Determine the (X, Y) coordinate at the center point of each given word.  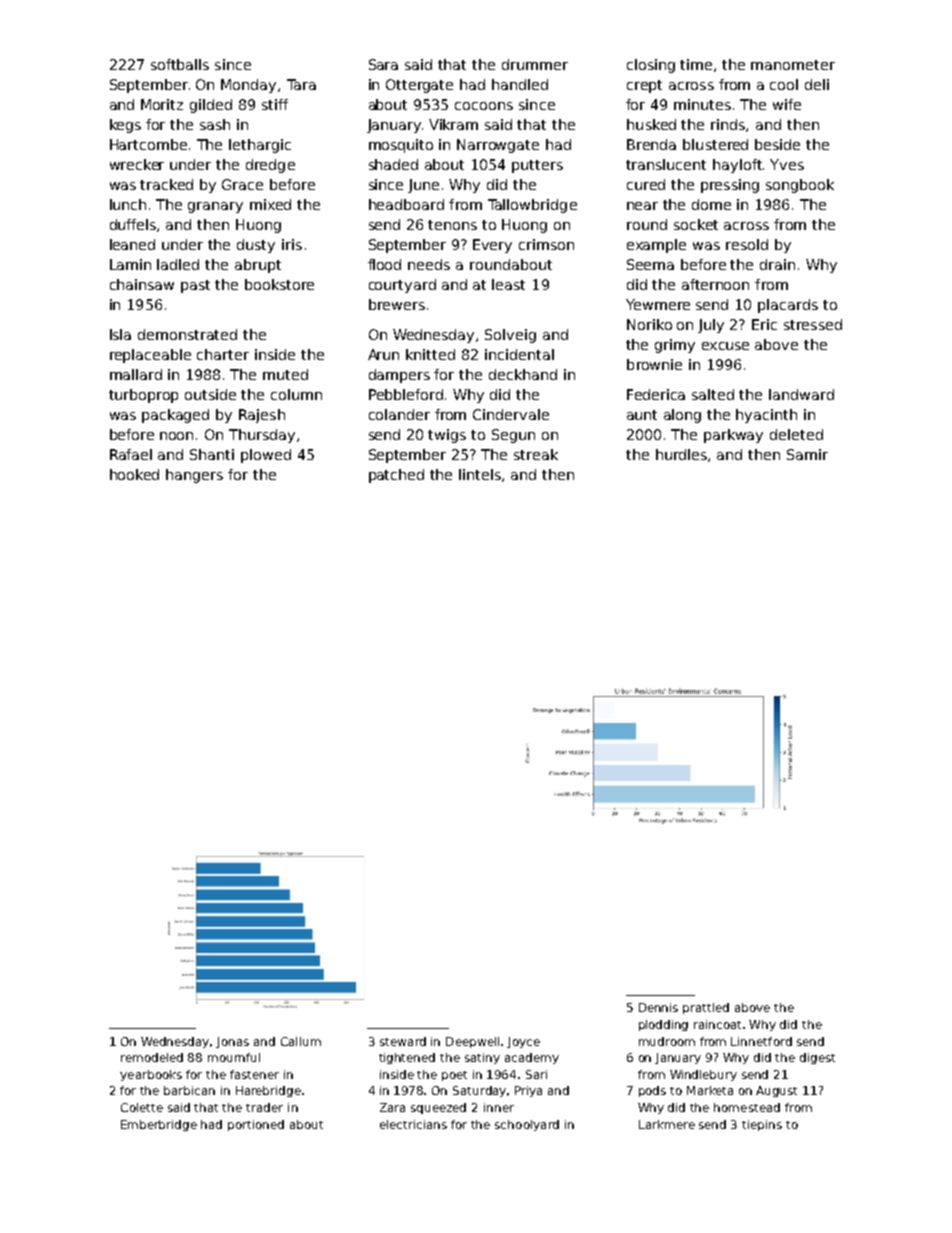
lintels (480, 474)
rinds (728, 124)
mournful (234, 1057)
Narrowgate (498, 146)
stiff (275, 104)
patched (396, 476)
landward (801, 394)
